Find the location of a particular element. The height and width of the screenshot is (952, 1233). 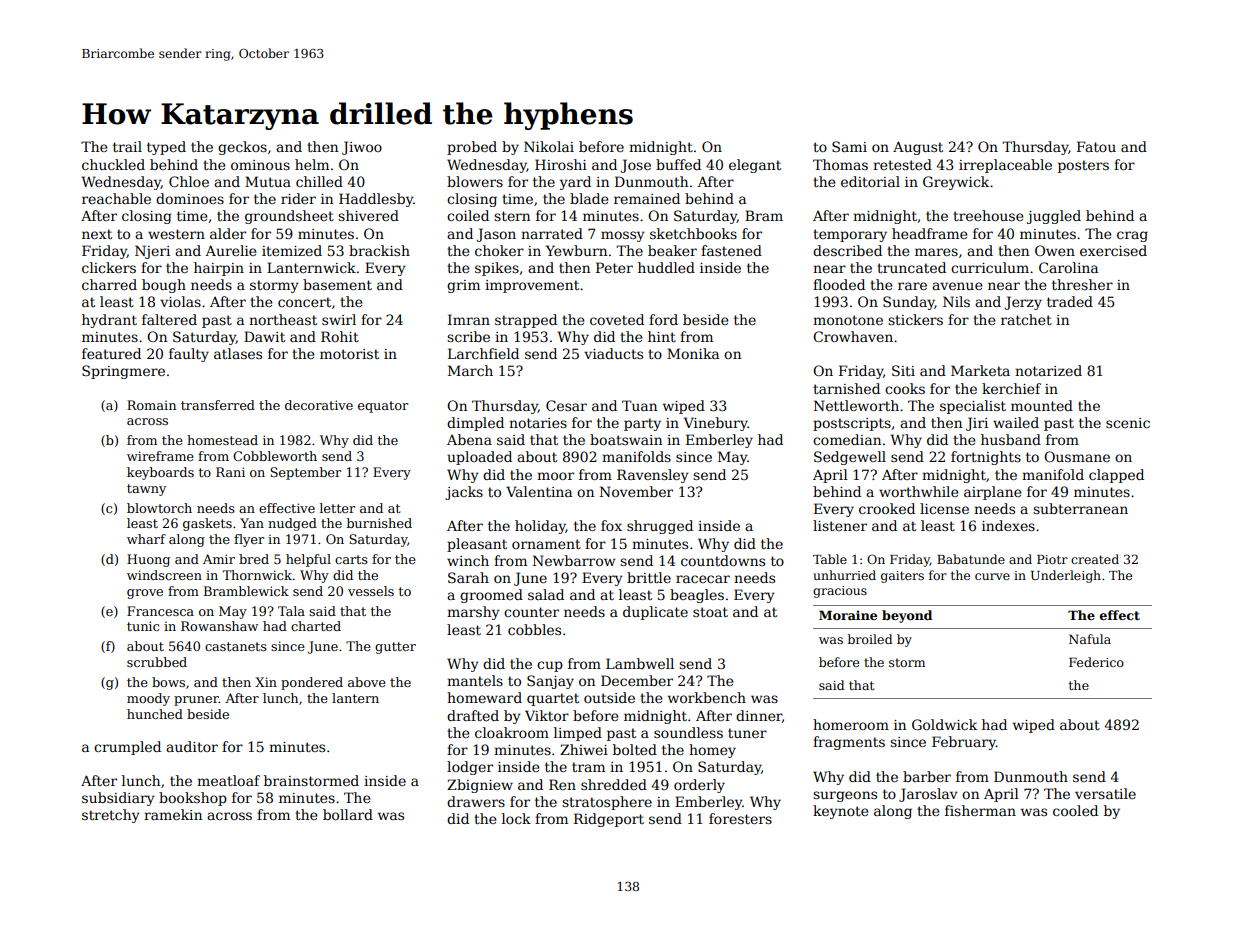

Jiwoo is located at coordinates (362, 148).
